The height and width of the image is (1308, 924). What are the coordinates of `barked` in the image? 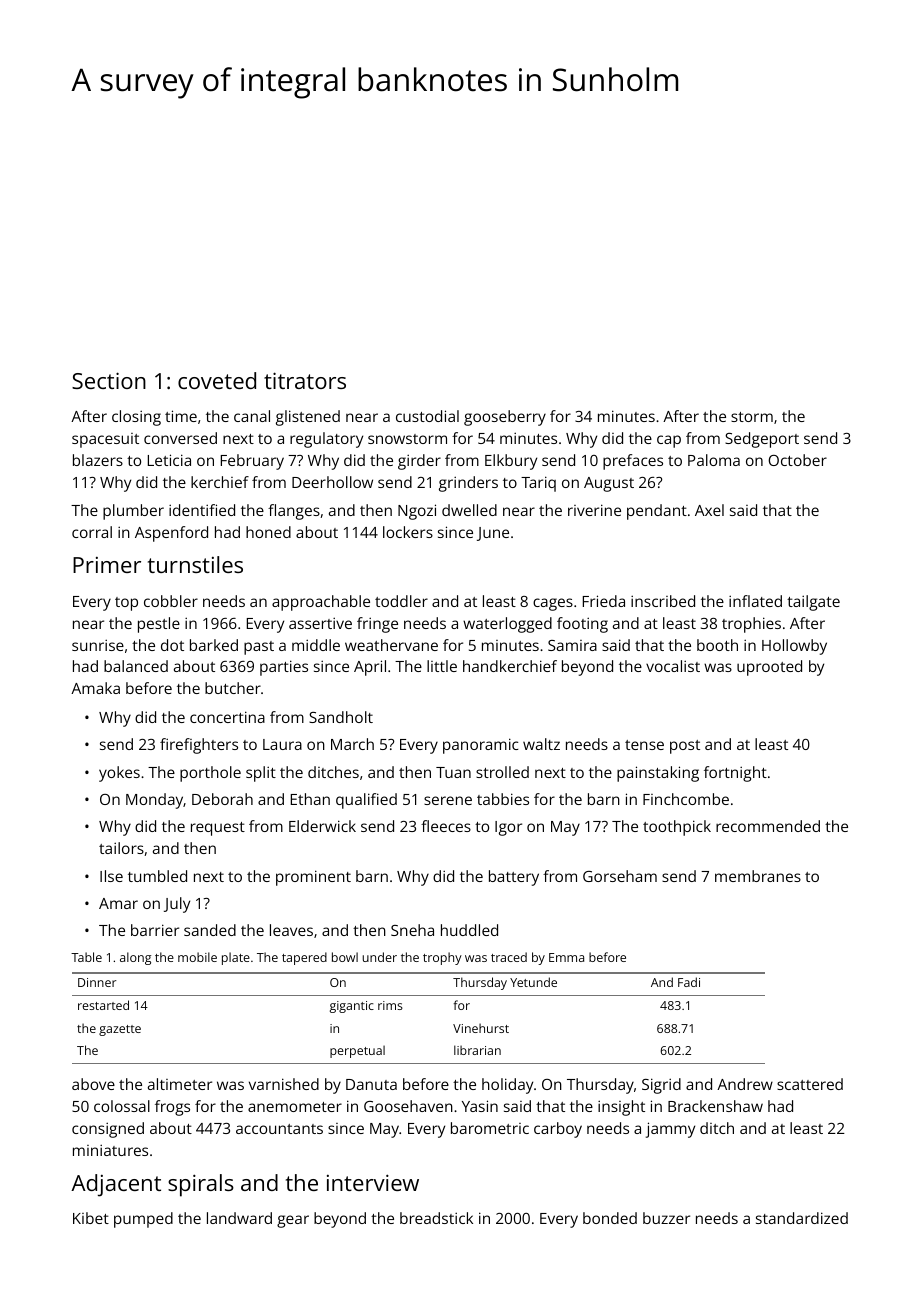 It's located at (214, 645).
